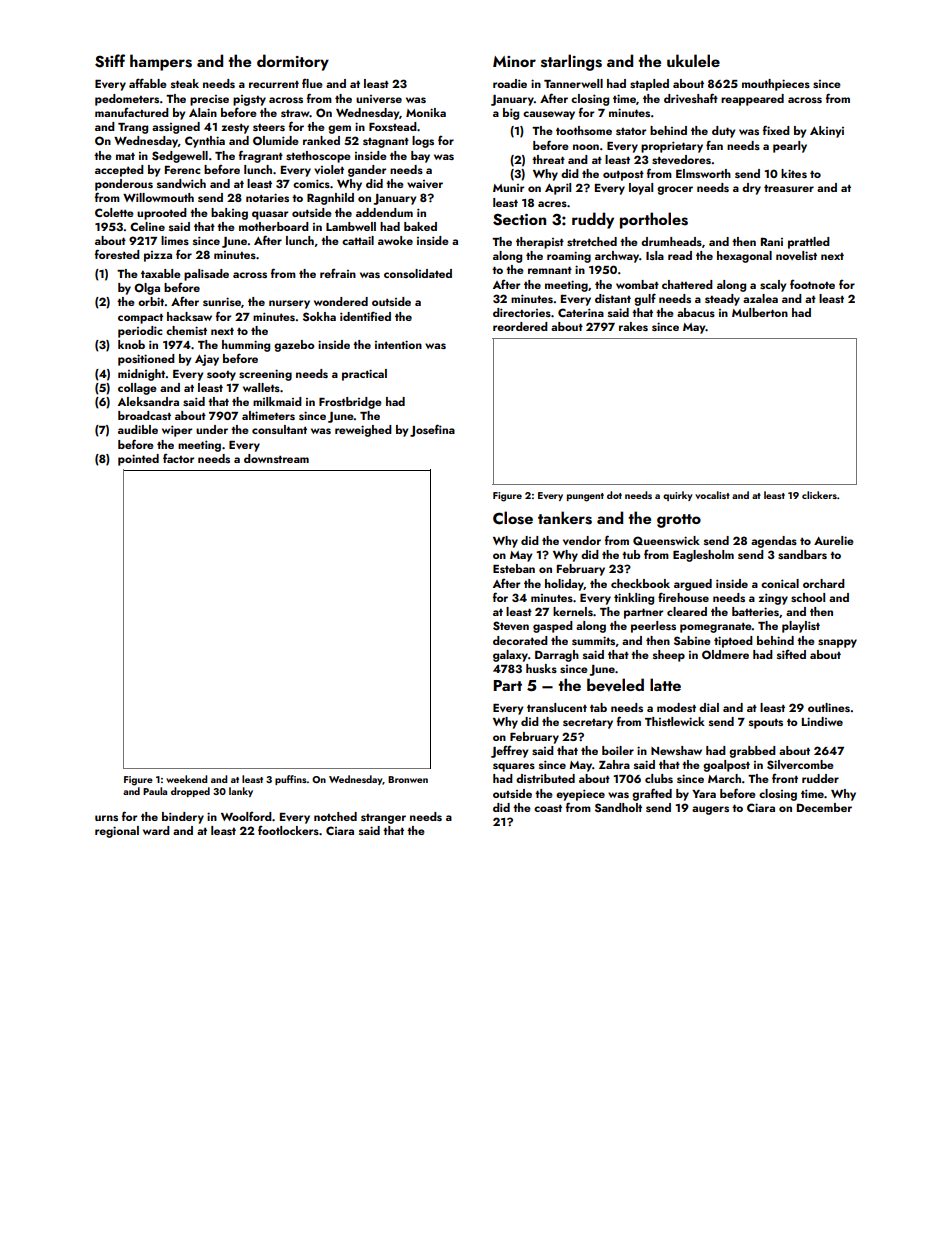 The width and height of the screenshot is (952, 1233). What do you see at coordinates (186, 779) in the screenshot?
I see `weekend` at bounding box center [186, 779].
